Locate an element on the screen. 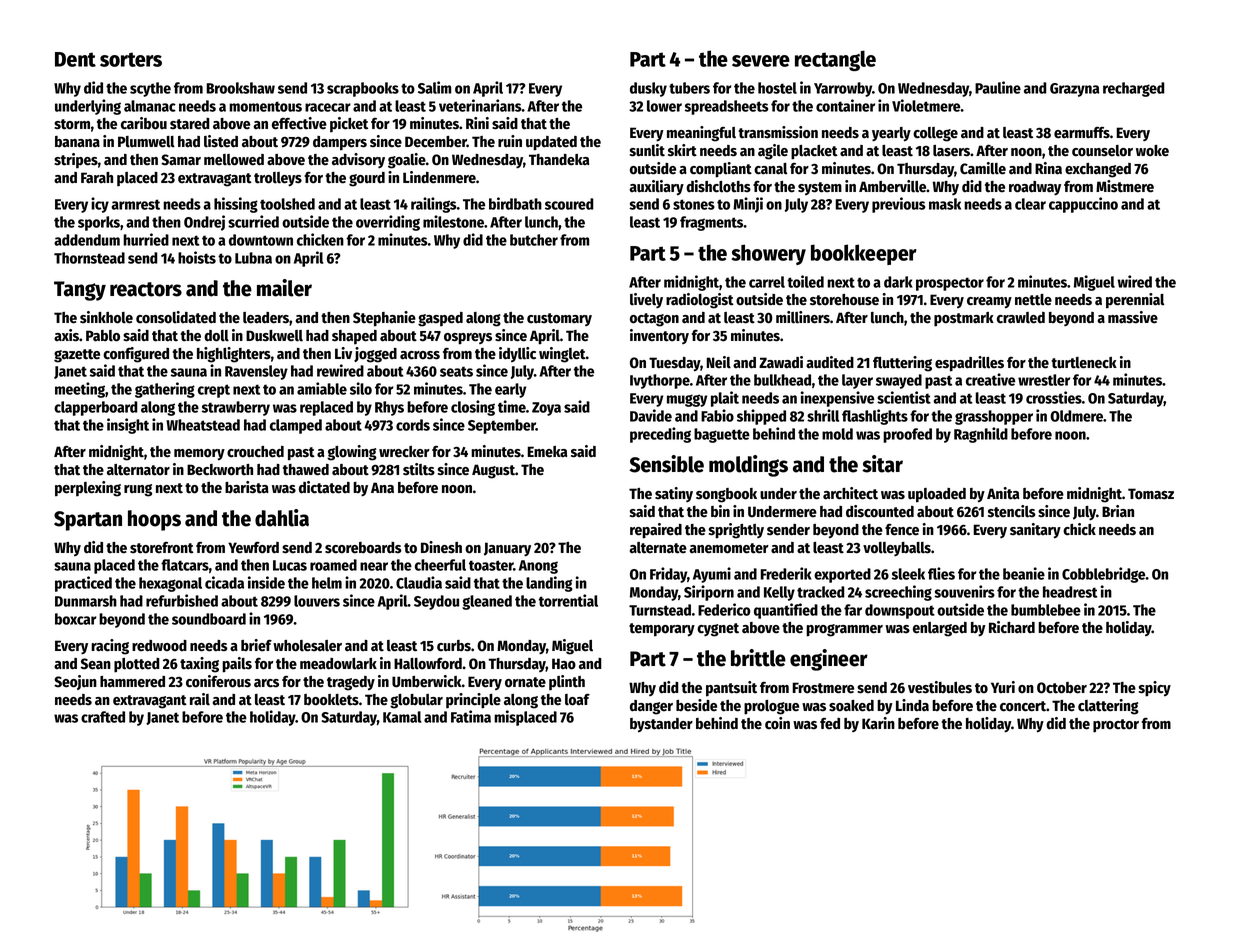 The height and width of the screenshot is (952, 1233). uploaded is located at coordinates (937, 495).
